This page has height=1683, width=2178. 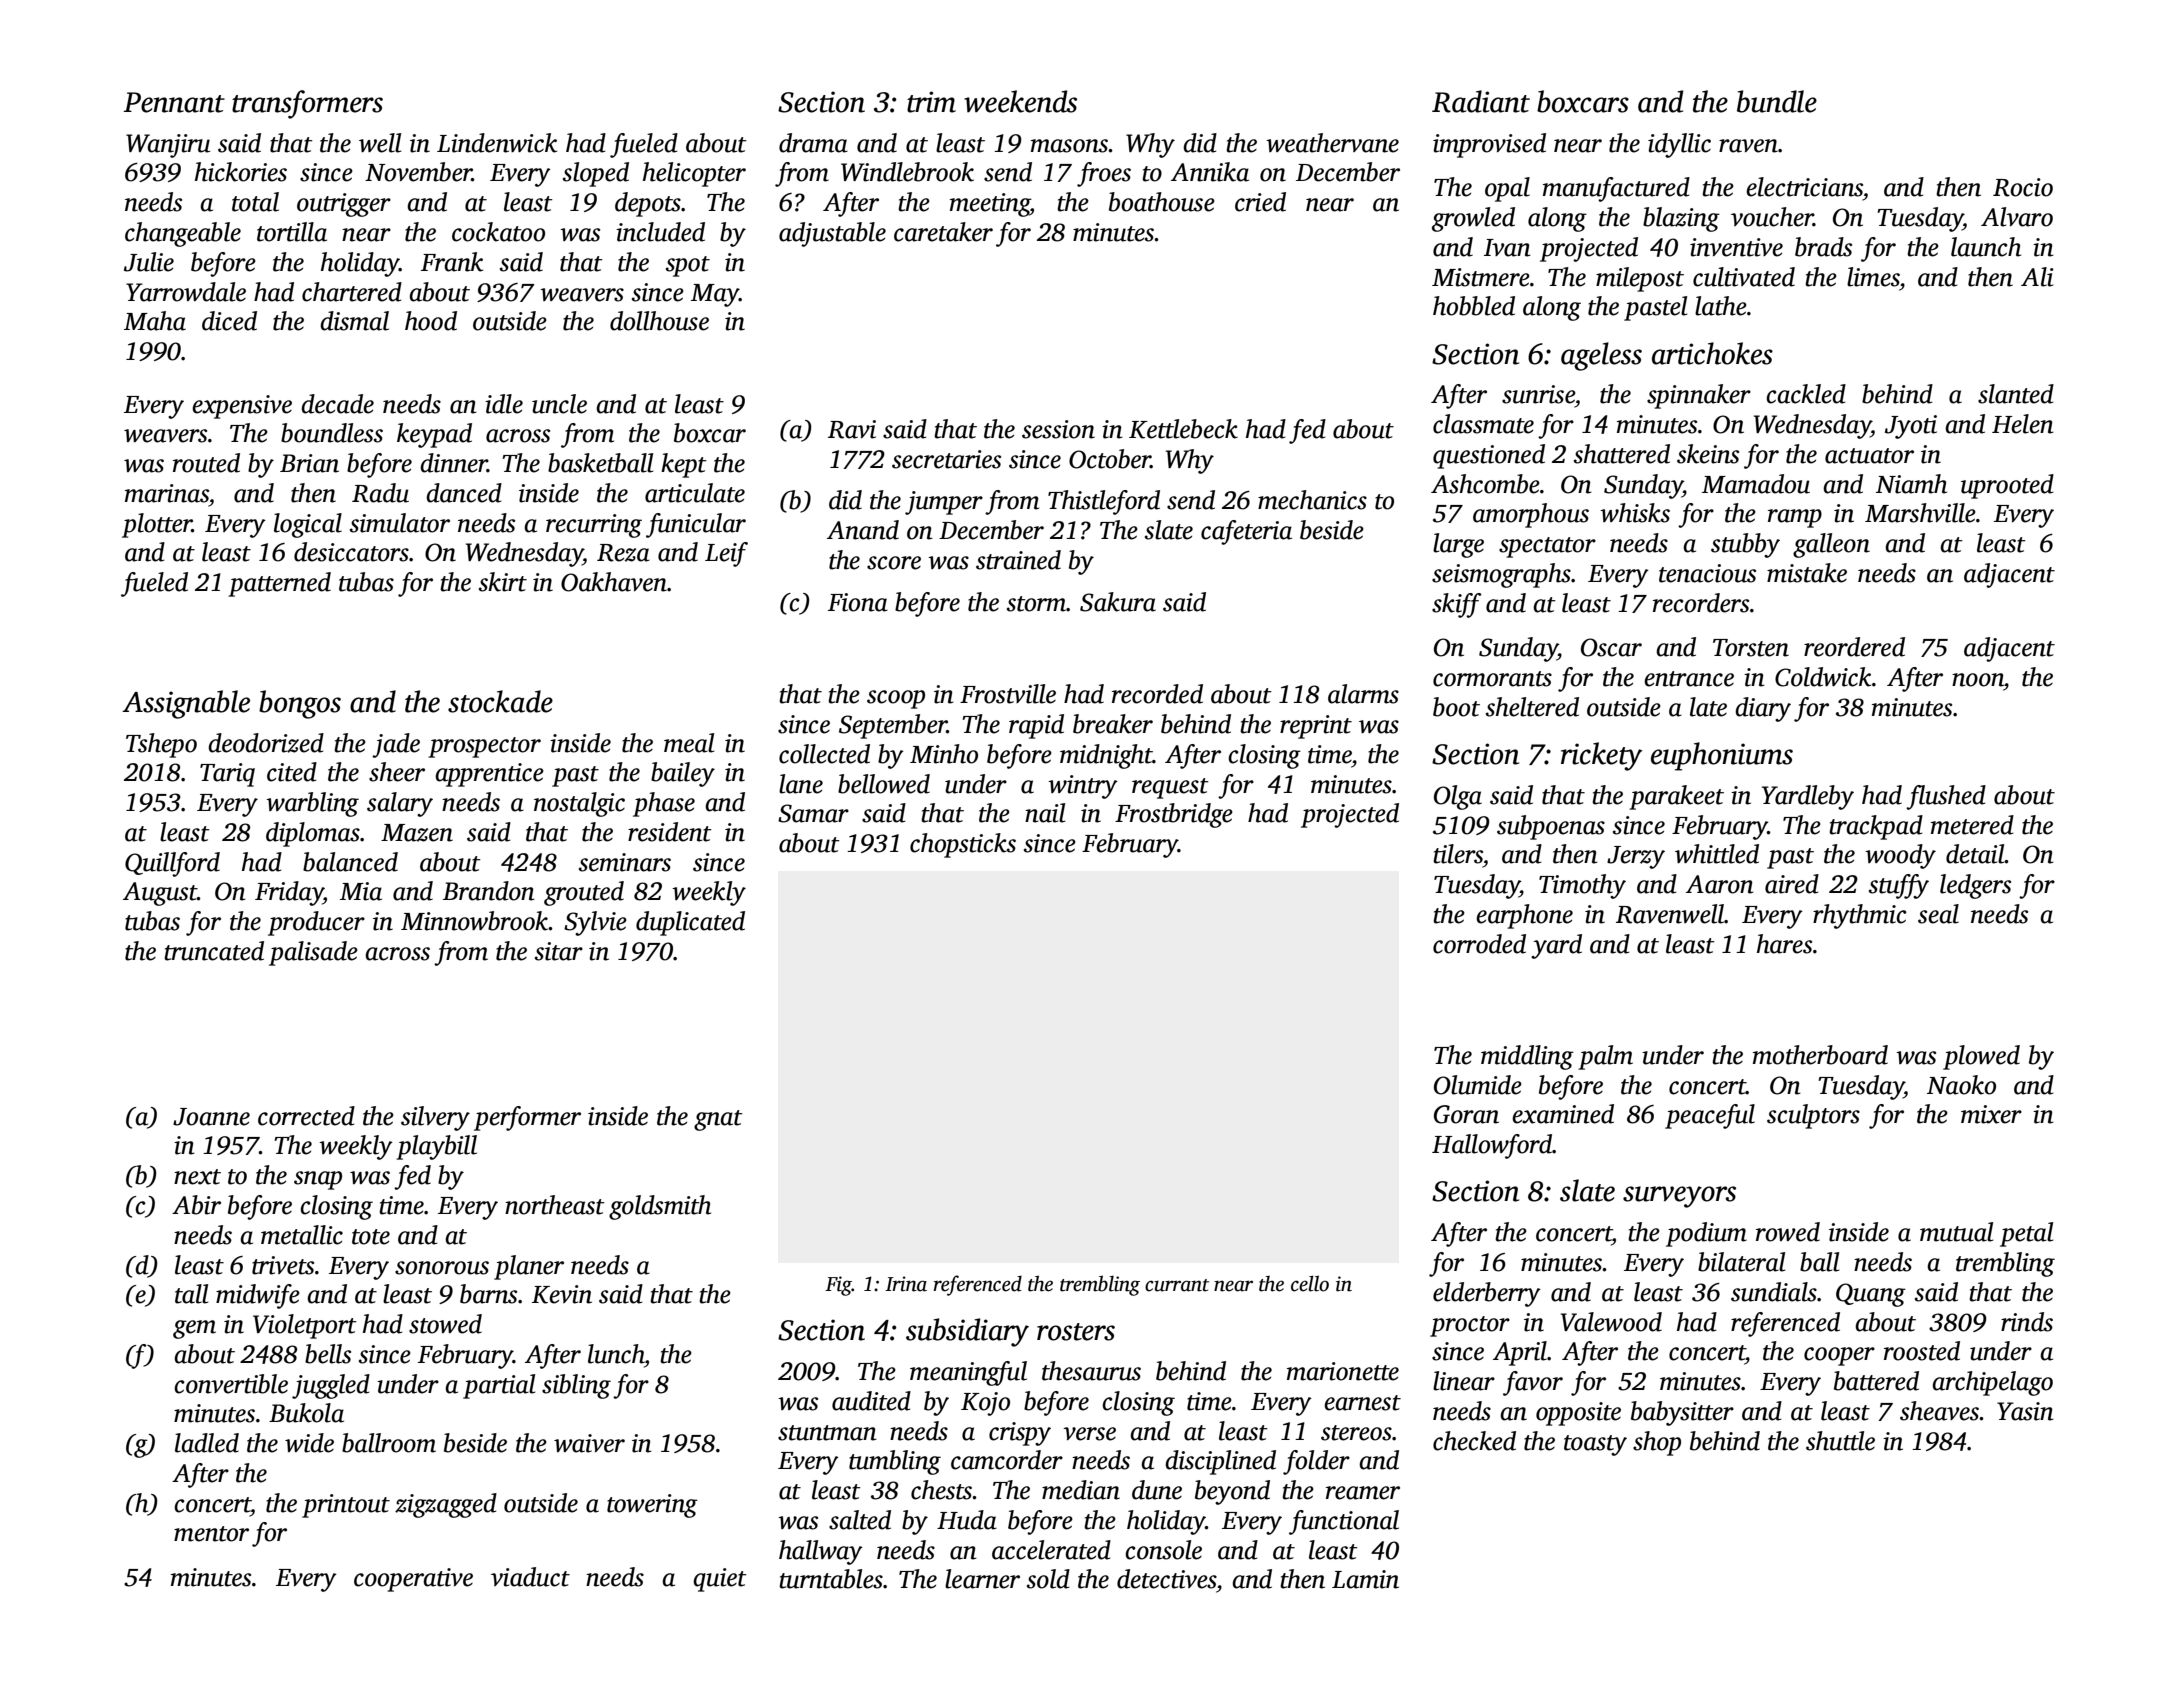 I want to click on sloped, so click(x=596, y=174).
